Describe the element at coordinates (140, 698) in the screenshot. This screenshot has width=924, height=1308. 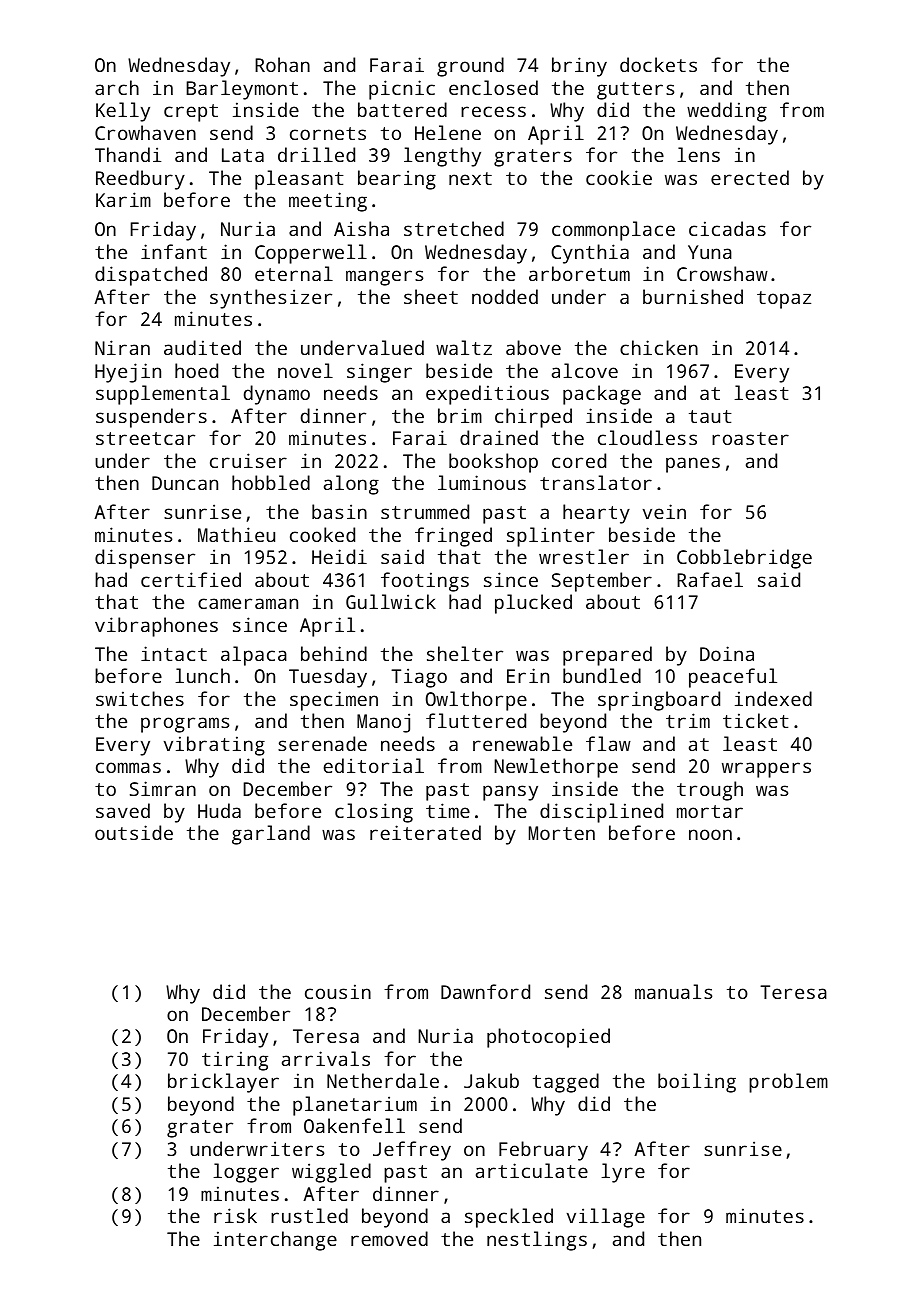
I see `switches` at that location.
